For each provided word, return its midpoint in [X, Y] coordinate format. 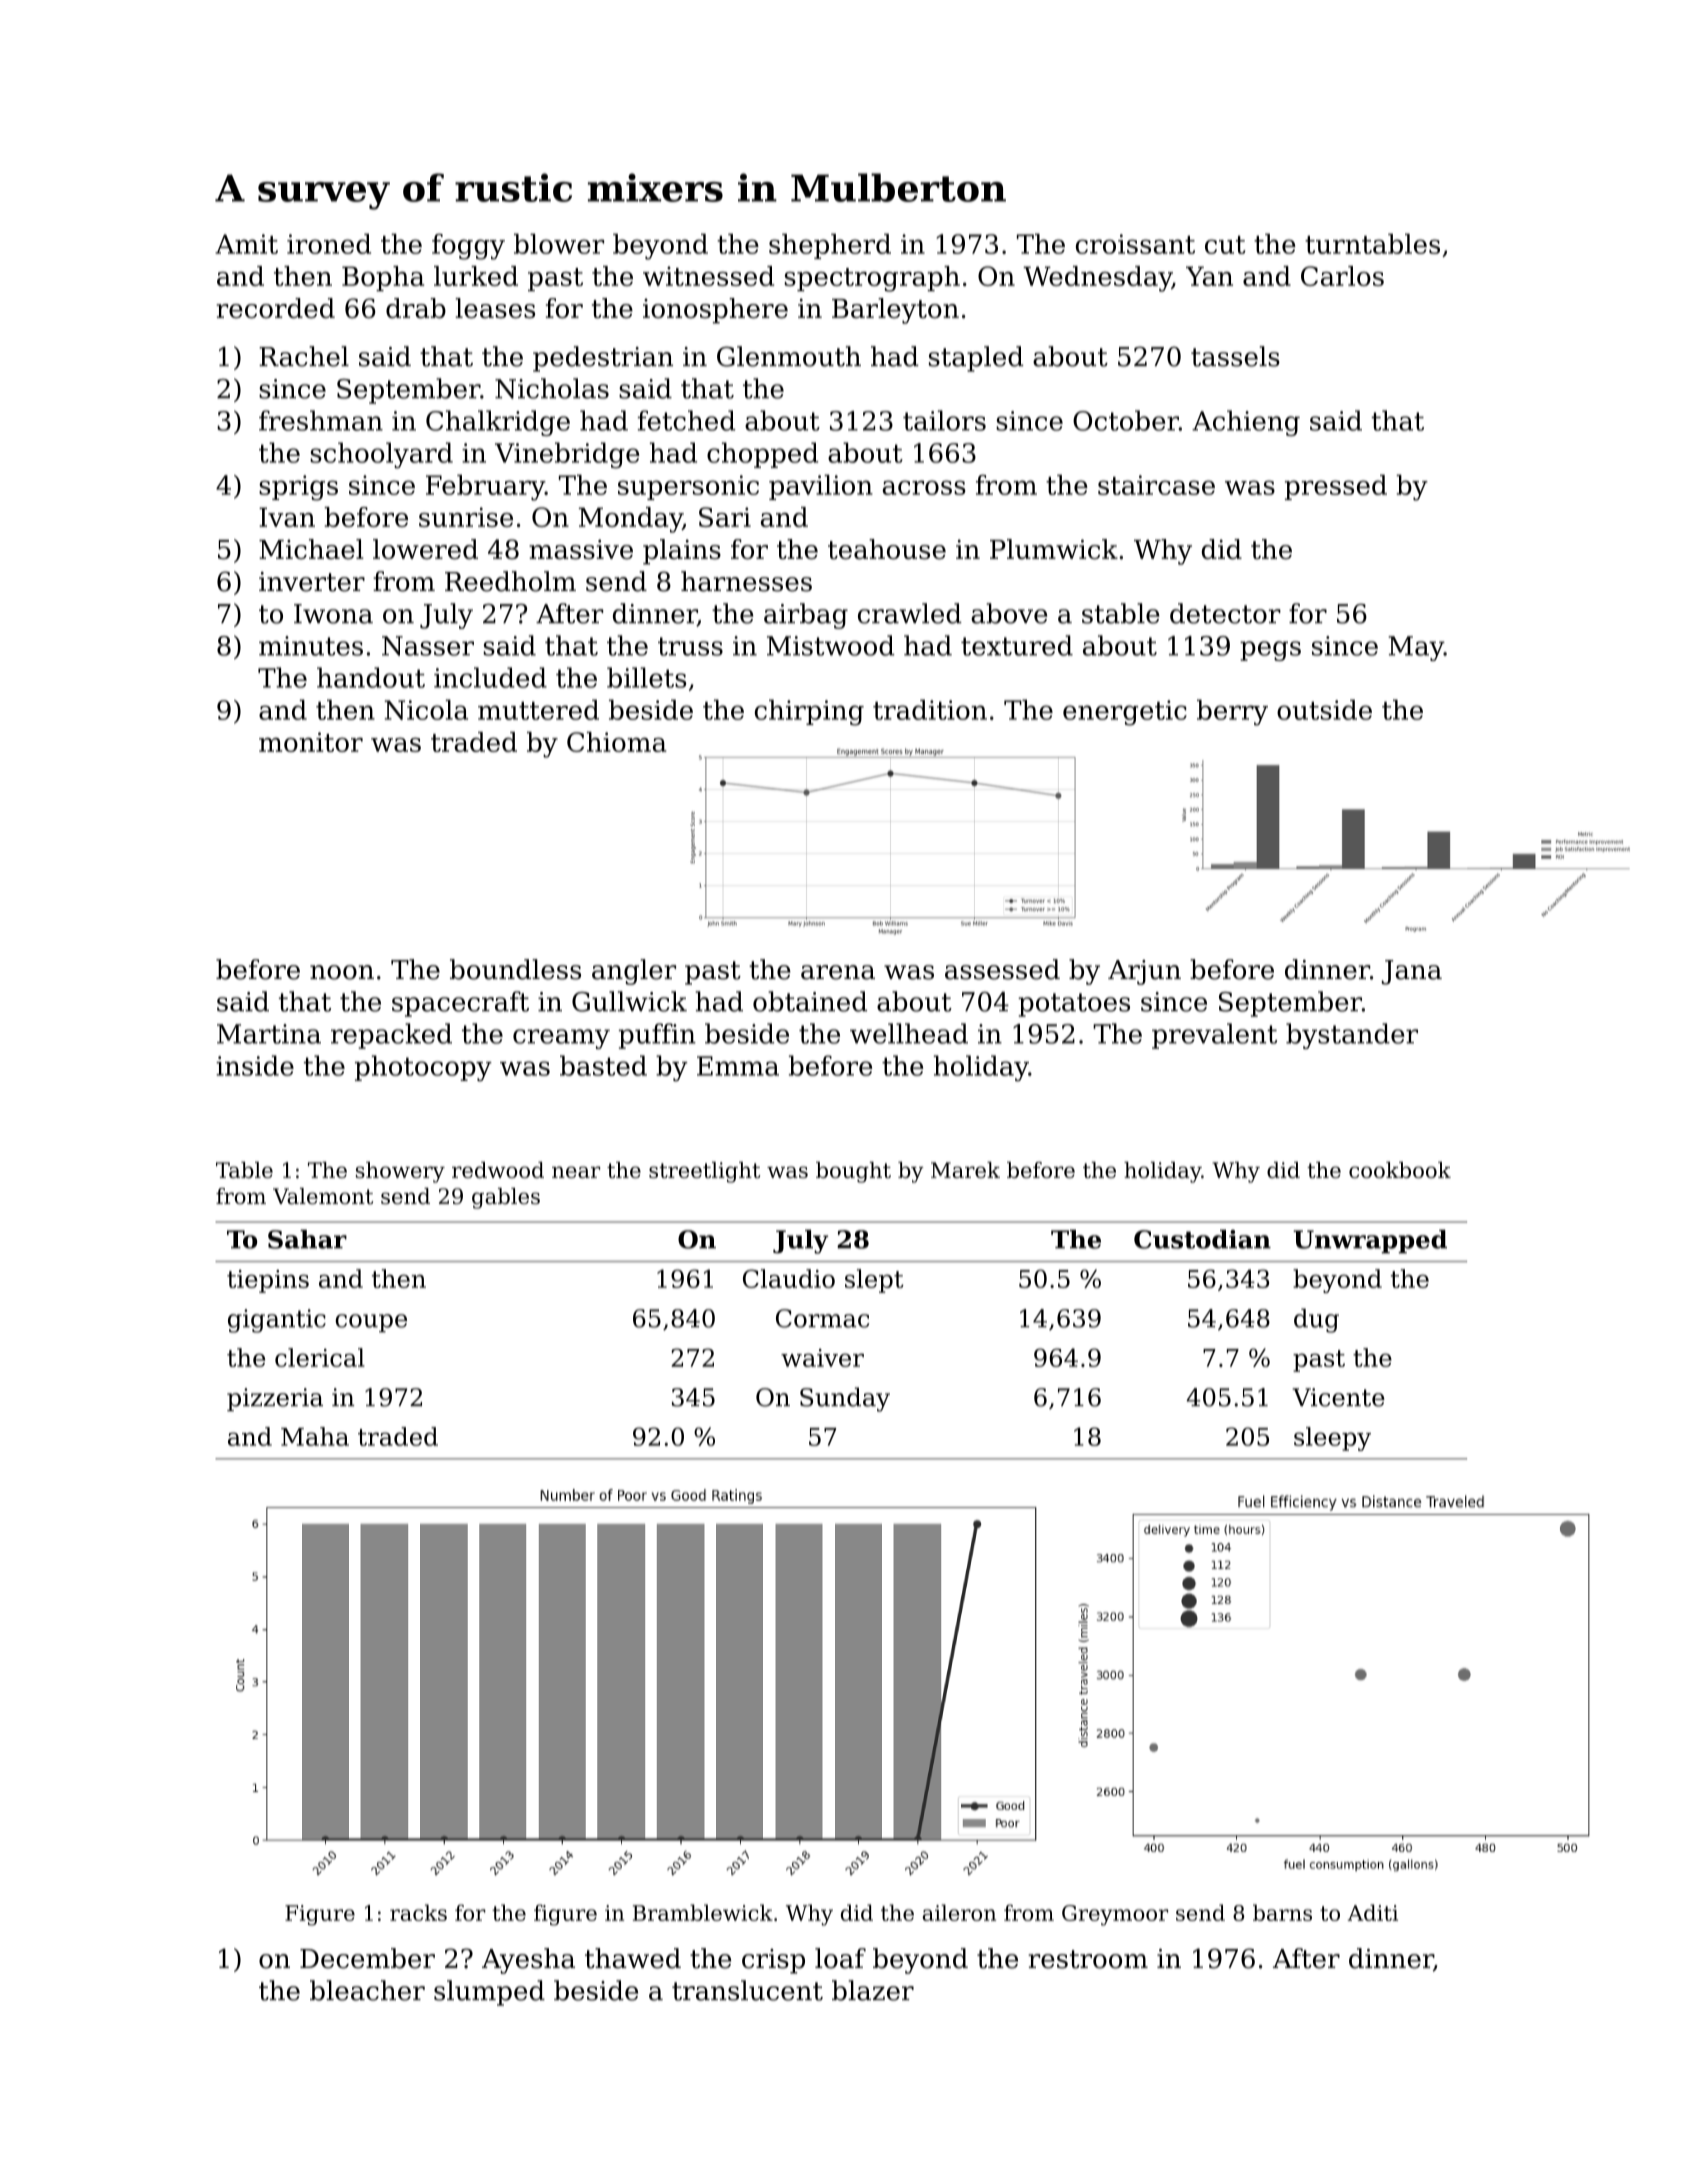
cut [1225, 245]
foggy [468, 247]
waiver [822, 1358]
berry [1232, 712]
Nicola [426, 709]
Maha [315, 1436]
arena [838, 972]
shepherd [830, 246]
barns [1282, 1912]
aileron [959, 1912]
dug [1316, 1320]
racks [418, 1912]
